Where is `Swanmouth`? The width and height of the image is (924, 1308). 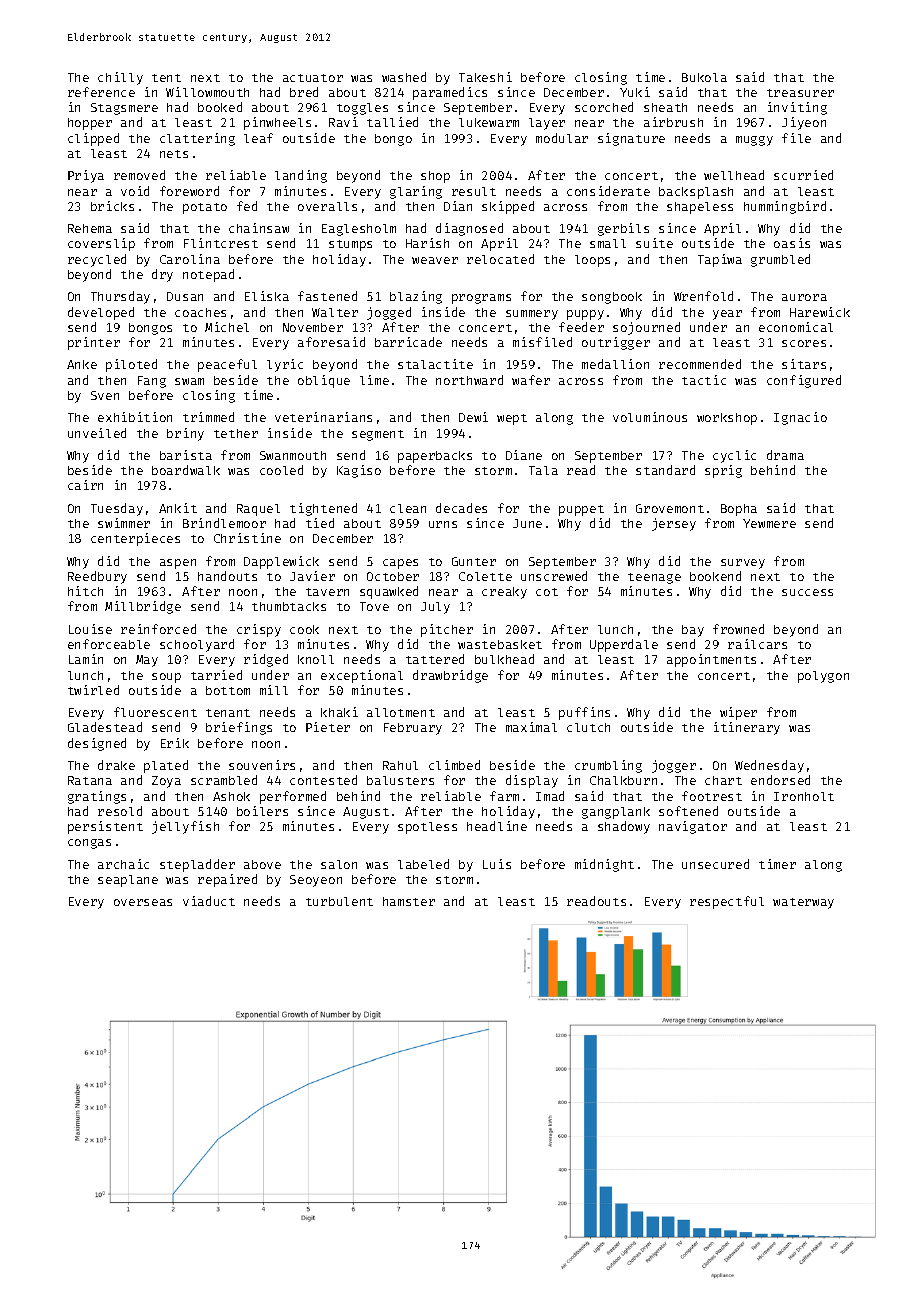 Swanmouth is located at coordinates (293, 455).
